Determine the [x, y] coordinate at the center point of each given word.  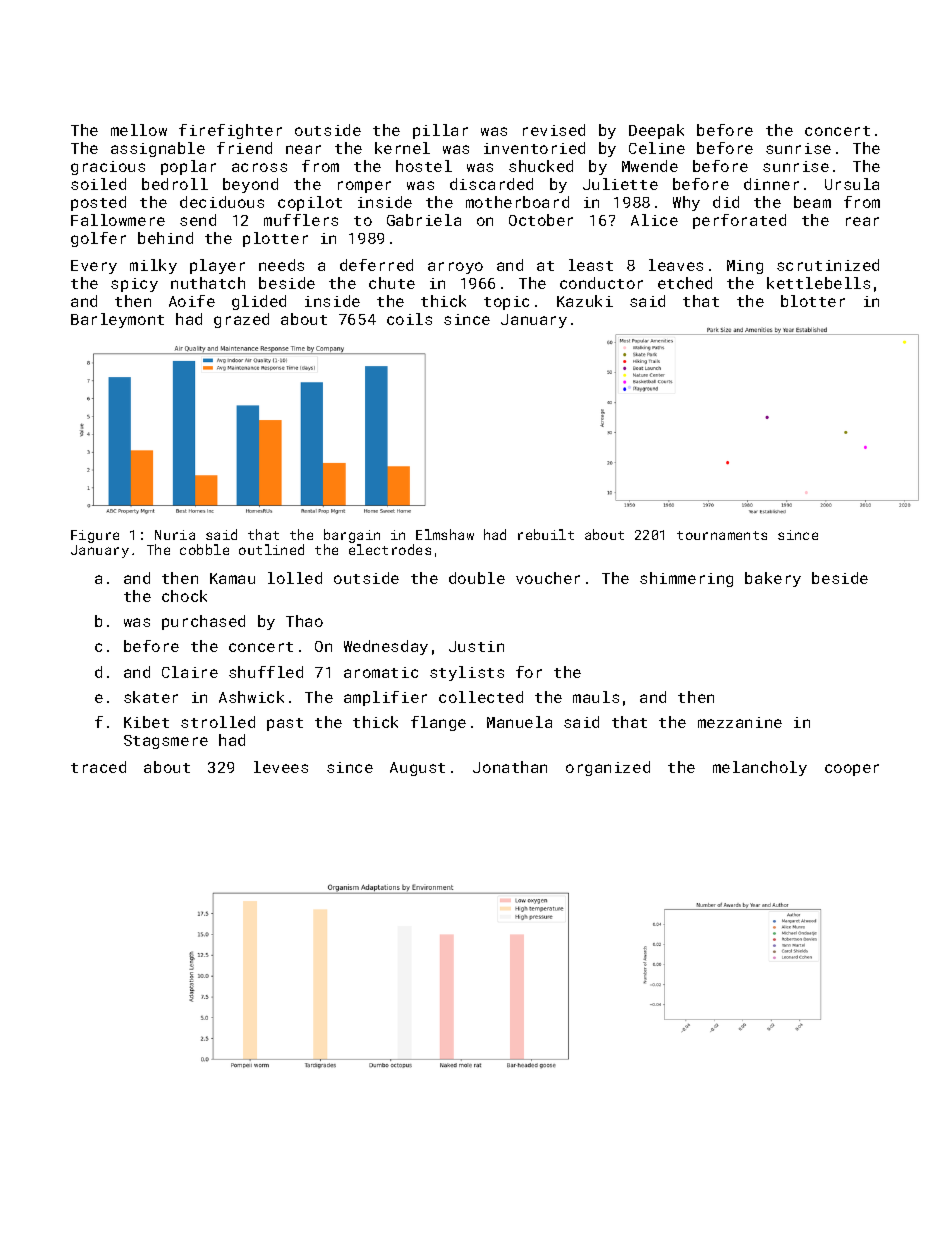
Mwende [650, 166]
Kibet [146, 722]
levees [281, 767]
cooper [852, 770]
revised [554, 130]
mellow [139, 130]
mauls [596, 697]
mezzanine [740, 722]
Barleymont [117, 320]
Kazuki [585, 301]
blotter [813, 301]
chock [184, 596]
